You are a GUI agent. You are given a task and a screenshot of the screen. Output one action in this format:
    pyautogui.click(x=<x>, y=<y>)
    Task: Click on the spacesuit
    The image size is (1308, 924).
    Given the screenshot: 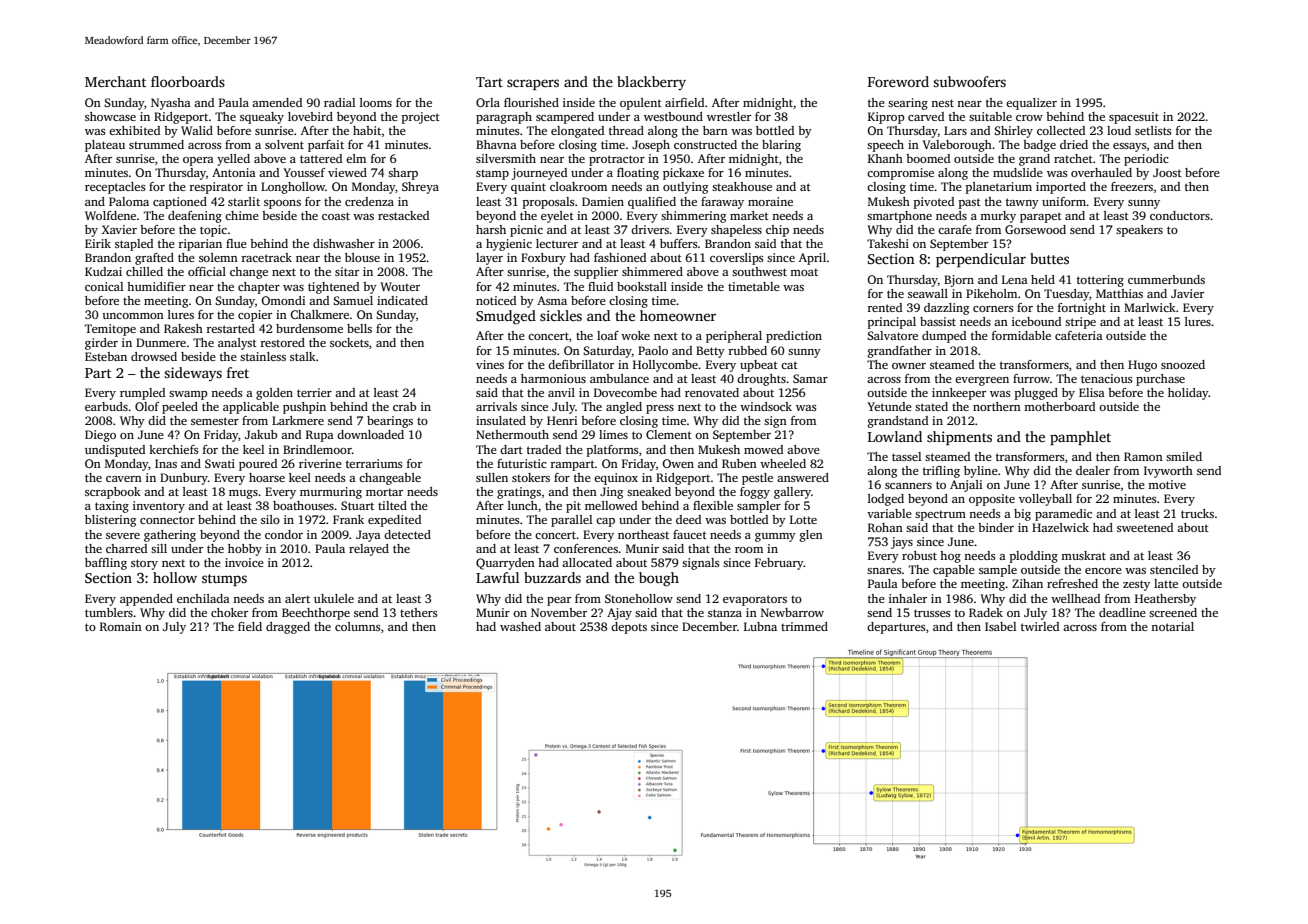 What is the action you would take?
    pyautogui.click(x=1134, y=118)
